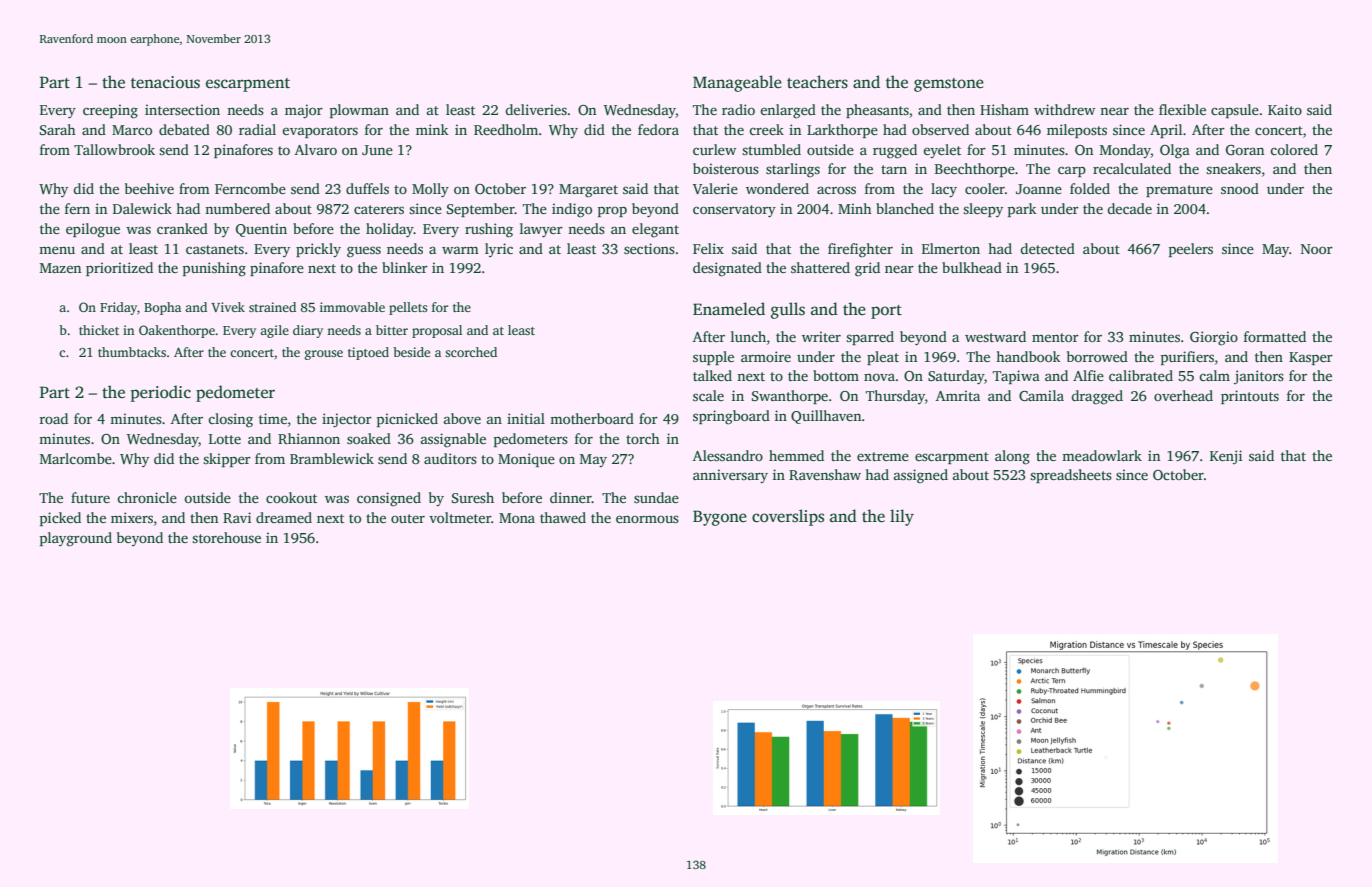 The height and width of the screenshot is (887, 1372). I want to click on punishing, so click(214, 269).
